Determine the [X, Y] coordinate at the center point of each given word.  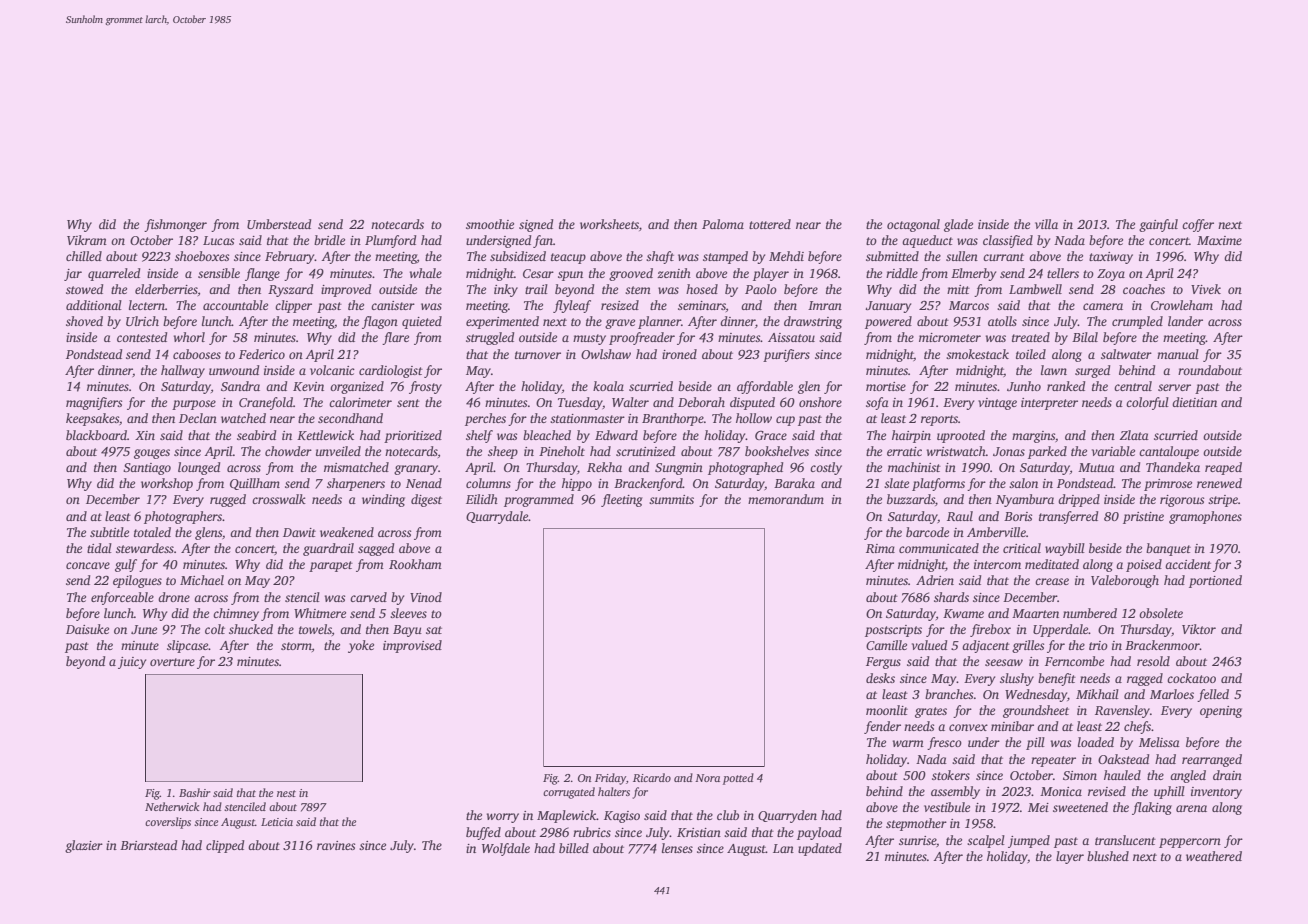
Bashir [195, 792]
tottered [770, 224]
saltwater [1126, 354]
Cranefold [266, 403]
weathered [1214, 856]
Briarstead [148, 845]
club [728, 815]
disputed [752, 403]
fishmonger [175, 225]
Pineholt [562, 451]
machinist [914, 467]
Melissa [1159, 742]
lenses [677, 848]
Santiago [147, 469]
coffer [1198, 225]
